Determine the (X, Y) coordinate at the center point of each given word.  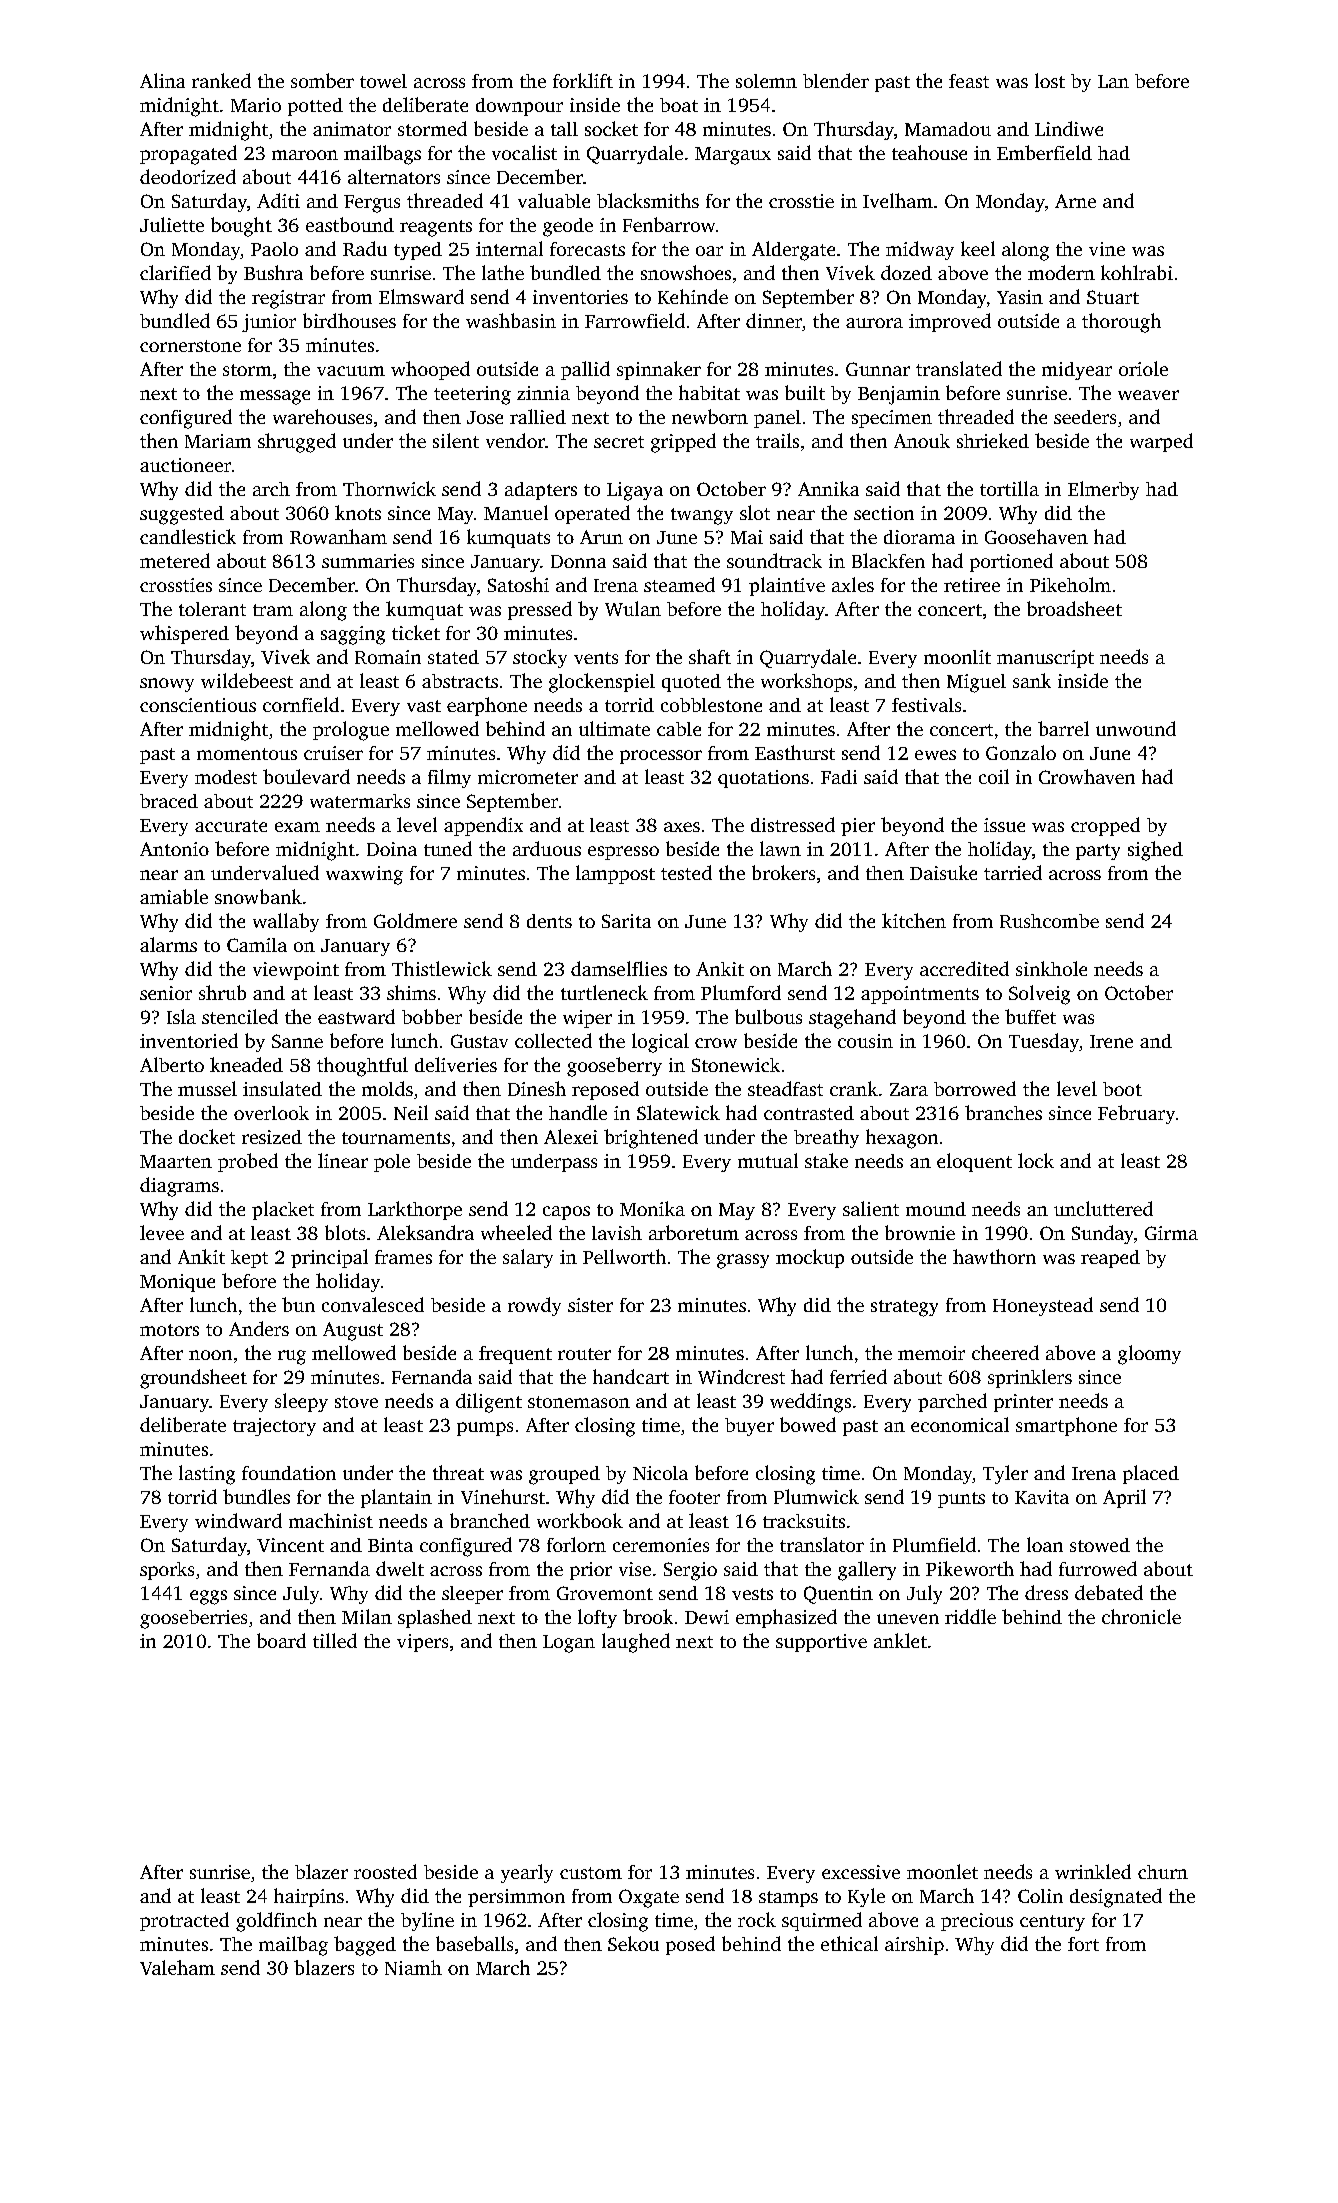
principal (329, 1258)
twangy (702, 516)
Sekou (633, 1943)
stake (826, 1160)
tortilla (1009, 488)
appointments (920, 995)
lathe (503, 272)
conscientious (198, 705)
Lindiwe (1069, 128)
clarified (175, 272)
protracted (184, 1921)
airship (914, 1946)
